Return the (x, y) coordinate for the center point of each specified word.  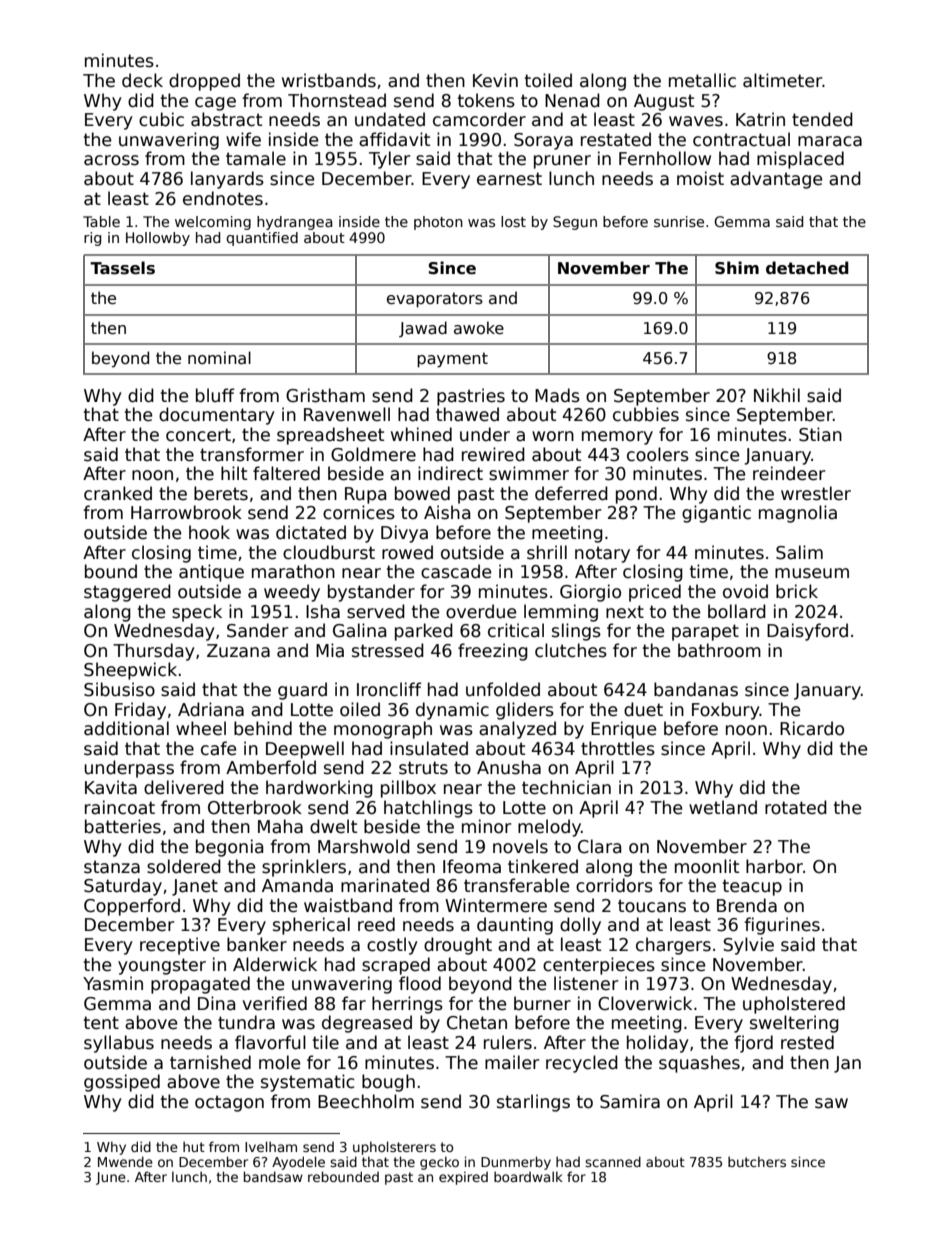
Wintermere (496, 905)
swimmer (529, 473)
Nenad (572, 100)
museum (812, 573)
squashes (699, 1064)
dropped (204, 82)
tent (101, 1023)
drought (458, 946)
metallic (702, 80)
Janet (195, 887)
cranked (118, 493)
